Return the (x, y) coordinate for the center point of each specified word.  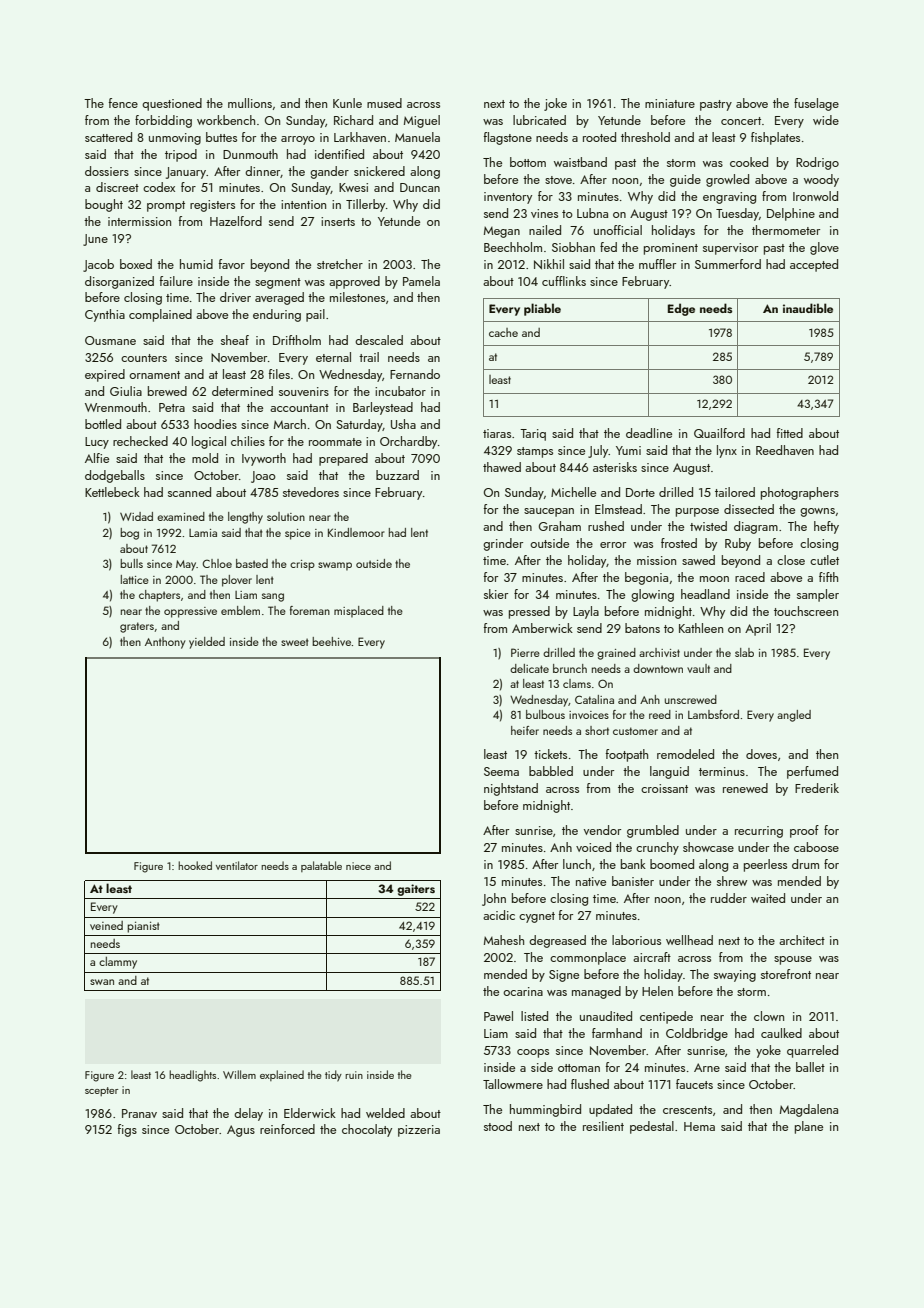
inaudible (808, 308)
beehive (331, 641)
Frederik (817, 788)
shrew (732, 881)
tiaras (497, 433)
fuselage (816, 104)
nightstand (511, 789)
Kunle (347, 103)
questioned (172, 104)
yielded (207, 643)
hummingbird (545, 1110)
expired (105, 375)
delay (248, 1114)
